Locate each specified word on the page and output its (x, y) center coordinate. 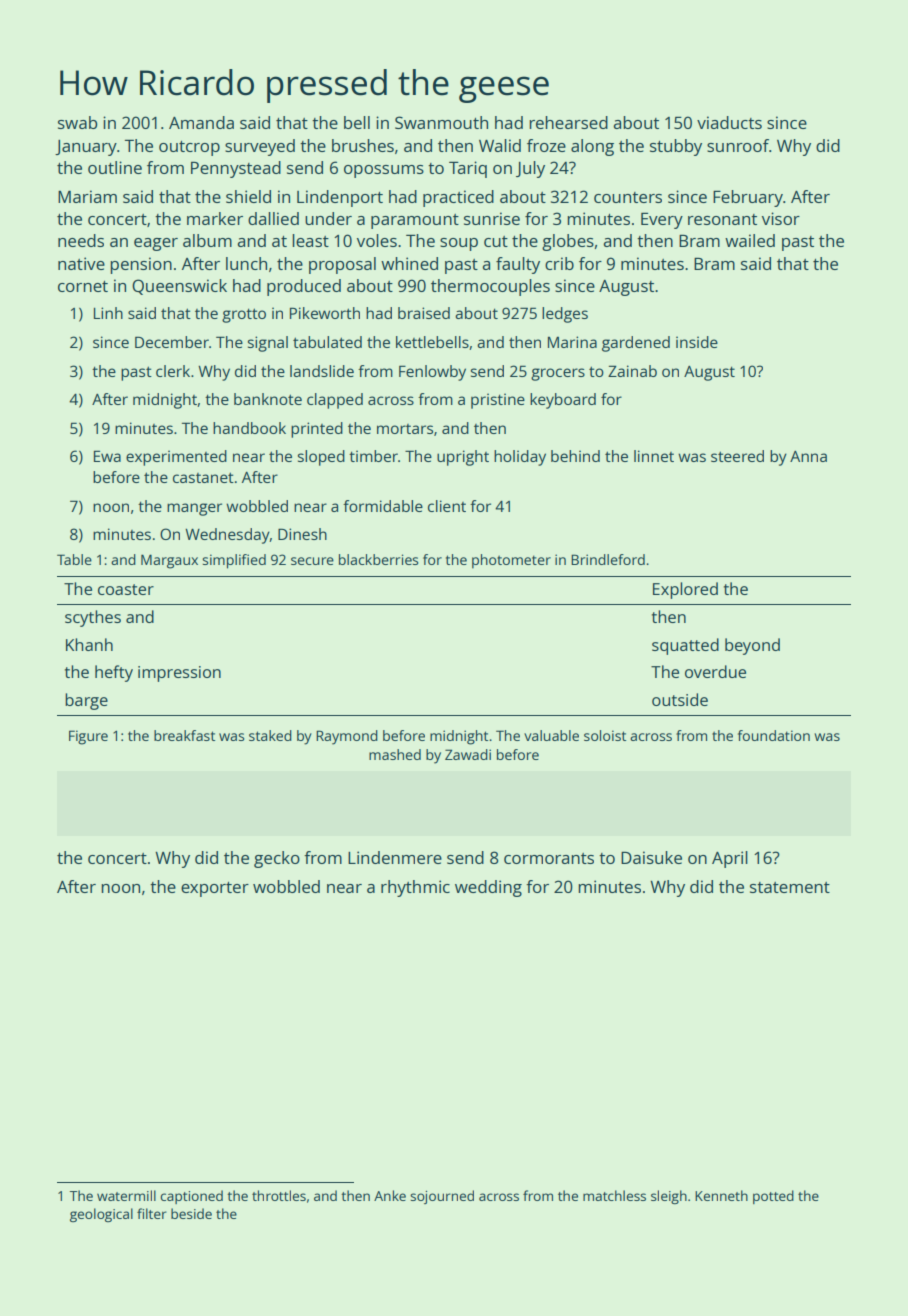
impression (179, 674)
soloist (605, 735)
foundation (774, 735)
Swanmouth (441, 122)
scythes (93, 618)
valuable (551, 735)
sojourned (442, 1197)
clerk (173, 371)
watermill (126, 1195)
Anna (808, 456)
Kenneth (721, 1195)
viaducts (729, 122)
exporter (215, 889)
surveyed (260, 147)
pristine (498, 401)
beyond (752, 646)
